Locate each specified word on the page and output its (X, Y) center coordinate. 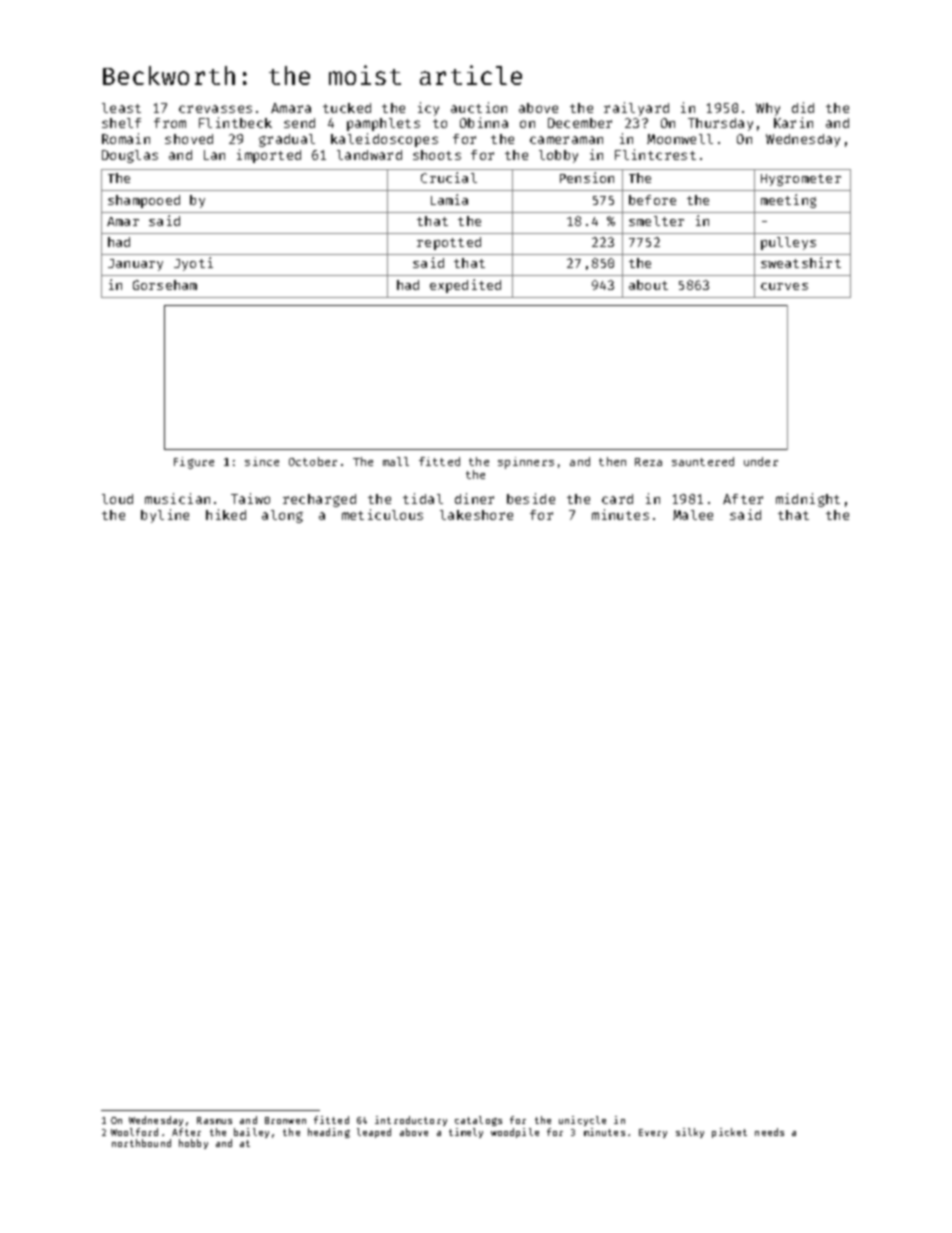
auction (479, 107)
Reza (648, 462)
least (121, 108)
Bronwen (285, 1120)
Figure (194, 463)
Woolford (134, 1132)
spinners (526, 463)
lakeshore (476, 515)
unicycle (582, 1121)
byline (165, 516)
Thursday (720, 124)
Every (653, 1133)
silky (690, 1133)
